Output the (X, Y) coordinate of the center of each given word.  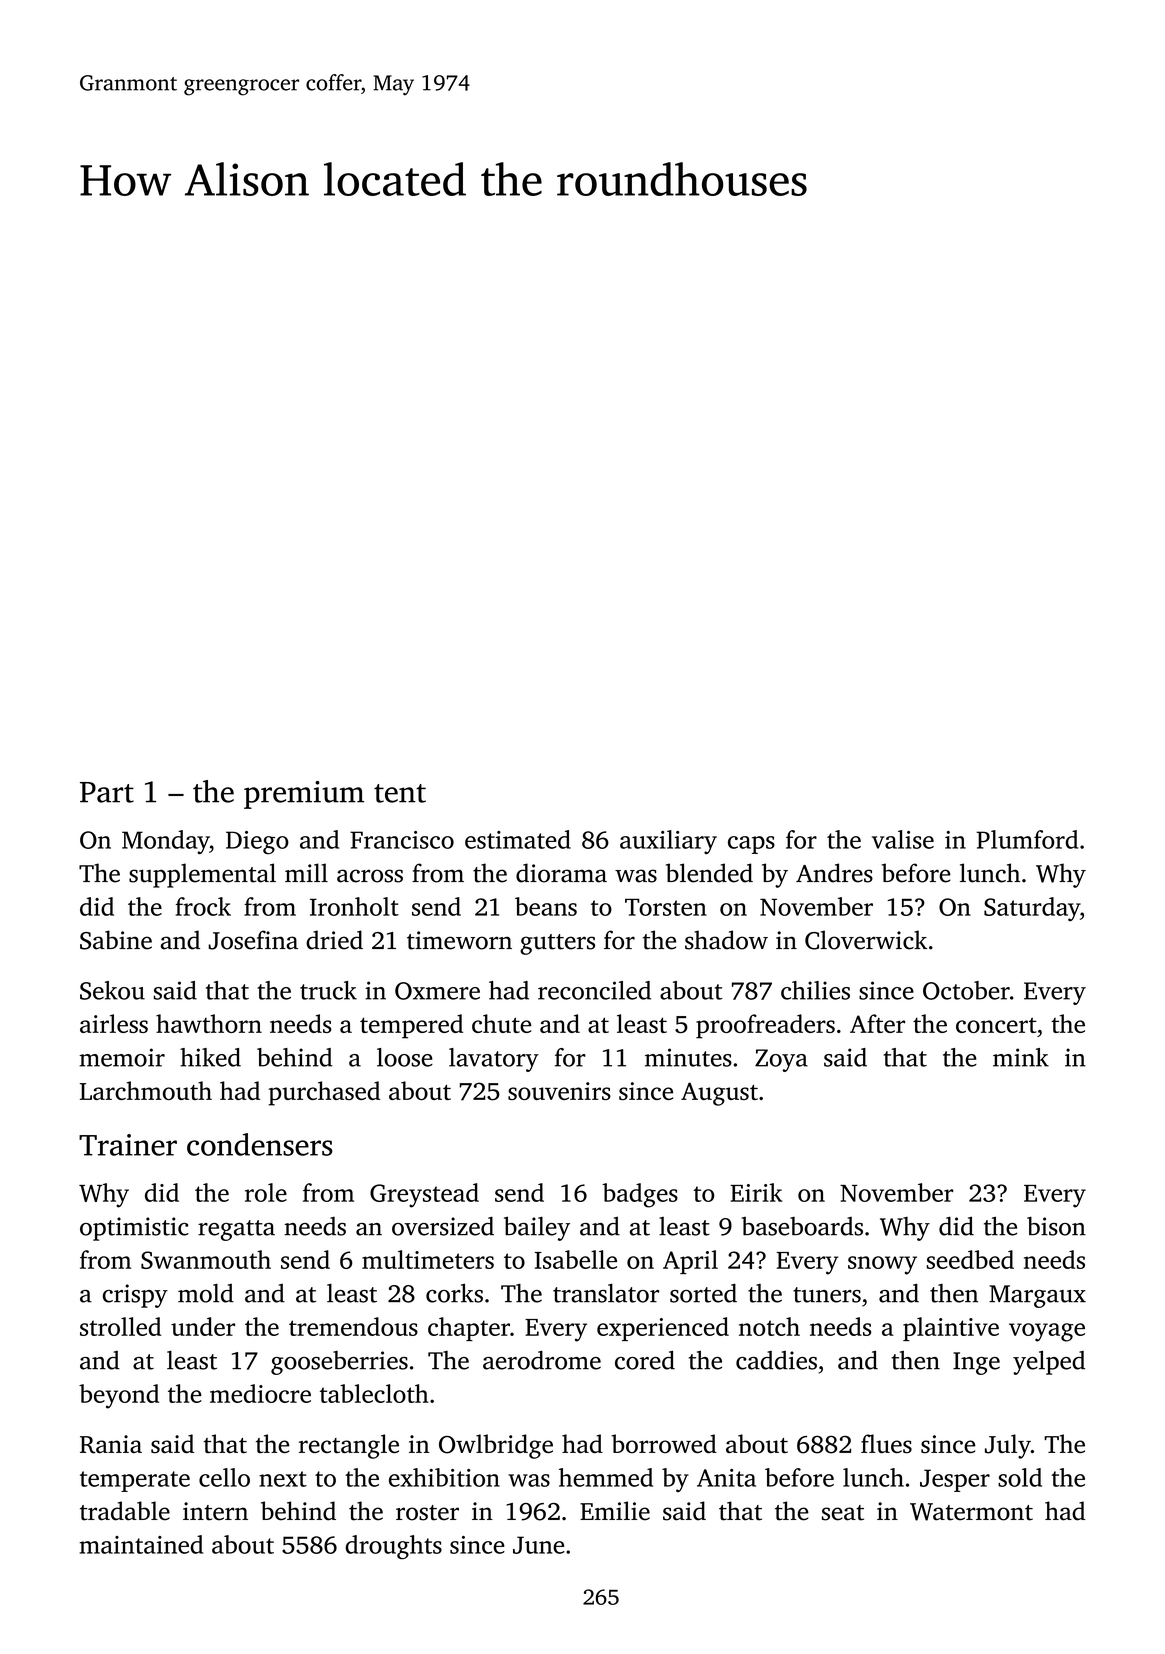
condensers (259, 1144)
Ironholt (354, 906)
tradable (125, 1511)
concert (996, 1025)
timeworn (459, 940)
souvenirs (559, 1091)
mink (1021, 1057)
